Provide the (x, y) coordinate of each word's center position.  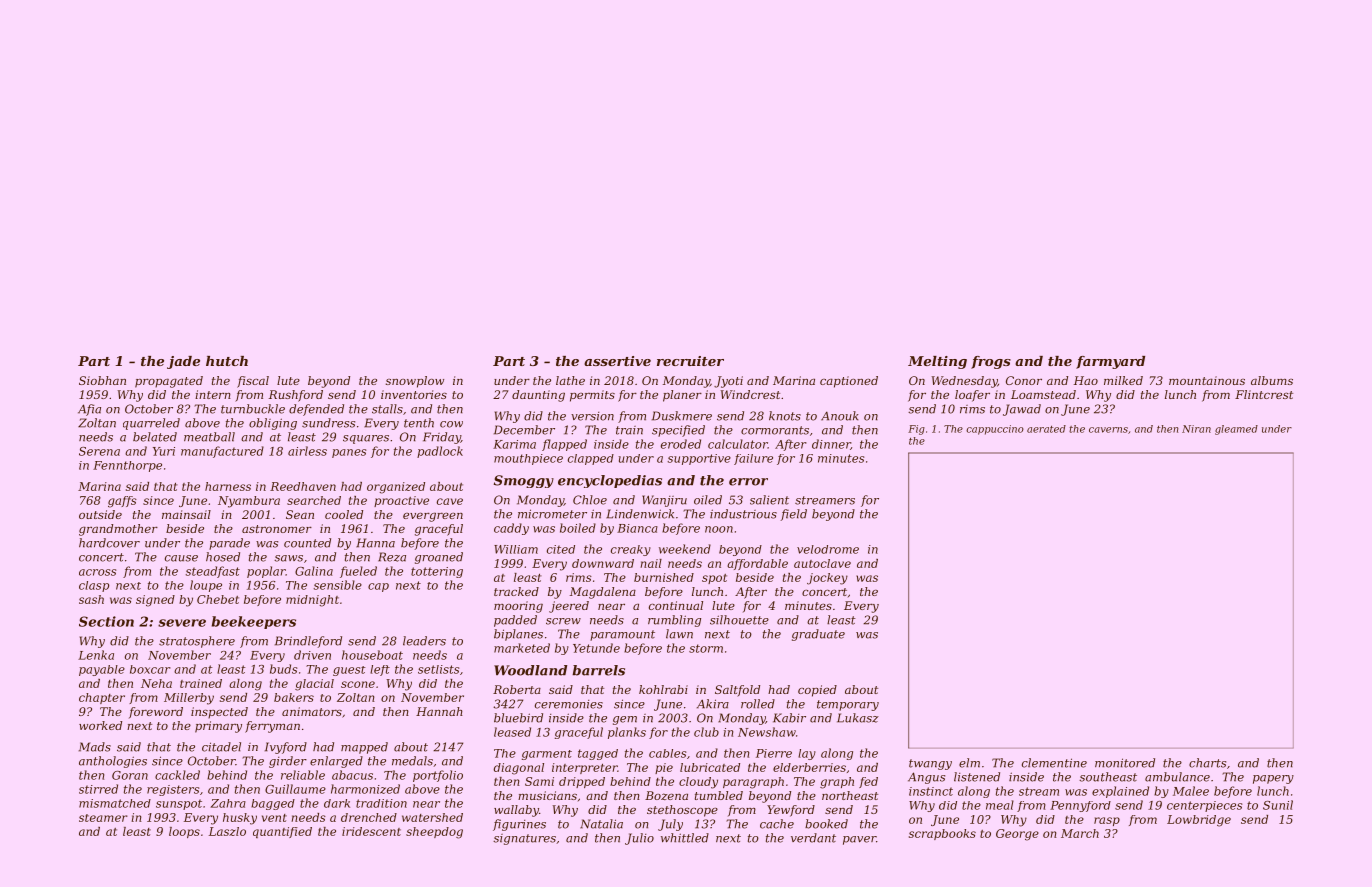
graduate (818, 635)
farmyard (1110, 362)
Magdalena (603, 593)
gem (625, 720)
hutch (227, 361)
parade (229, 544)
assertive (617, 361)
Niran (1196, 429)
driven (312, 655)
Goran (130, 775)
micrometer (552, 514)
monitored (1125, 763)
